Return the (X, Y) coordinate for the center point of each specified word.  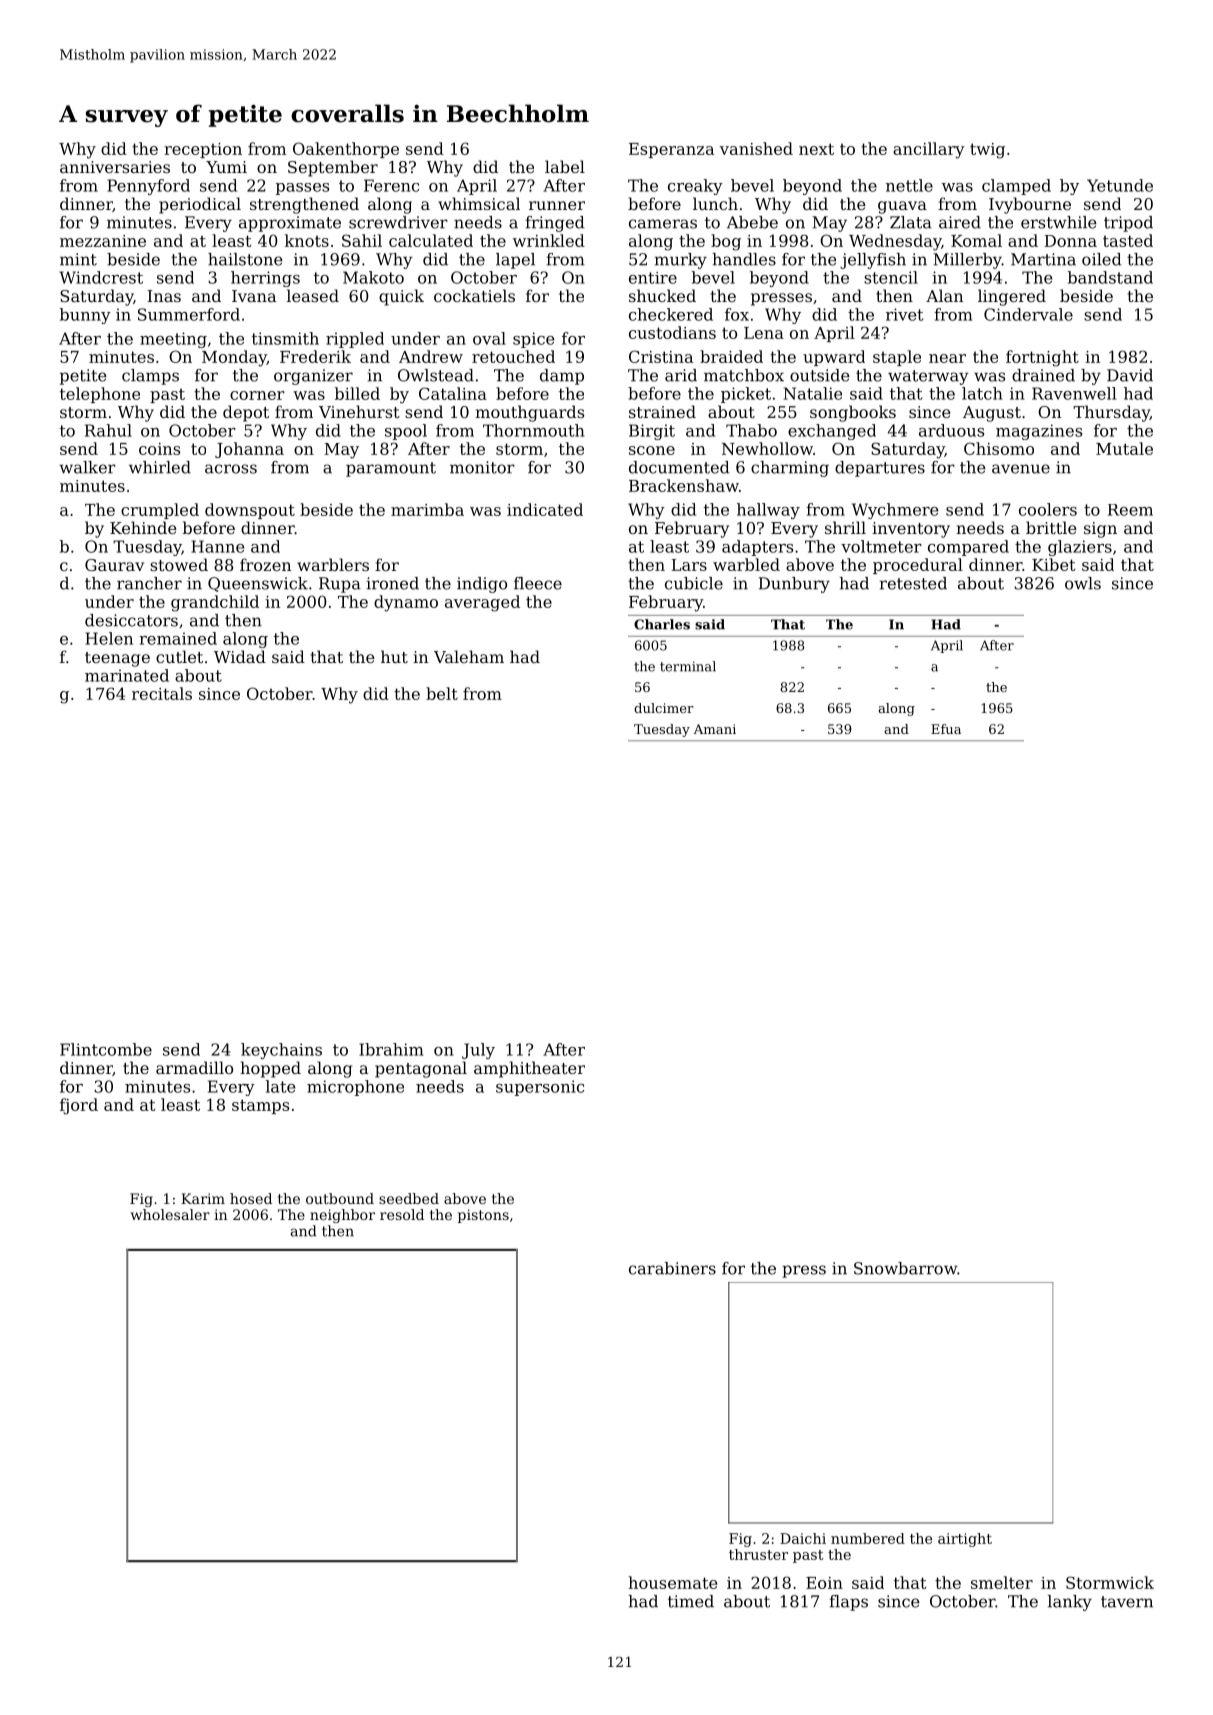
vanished (756, 148)
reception (203, 150)
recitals (162, 693)
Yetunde (1120, 185)
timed (691, 1601)
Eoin (824, 1583)
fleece (538, 583)
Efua (946, 729)
